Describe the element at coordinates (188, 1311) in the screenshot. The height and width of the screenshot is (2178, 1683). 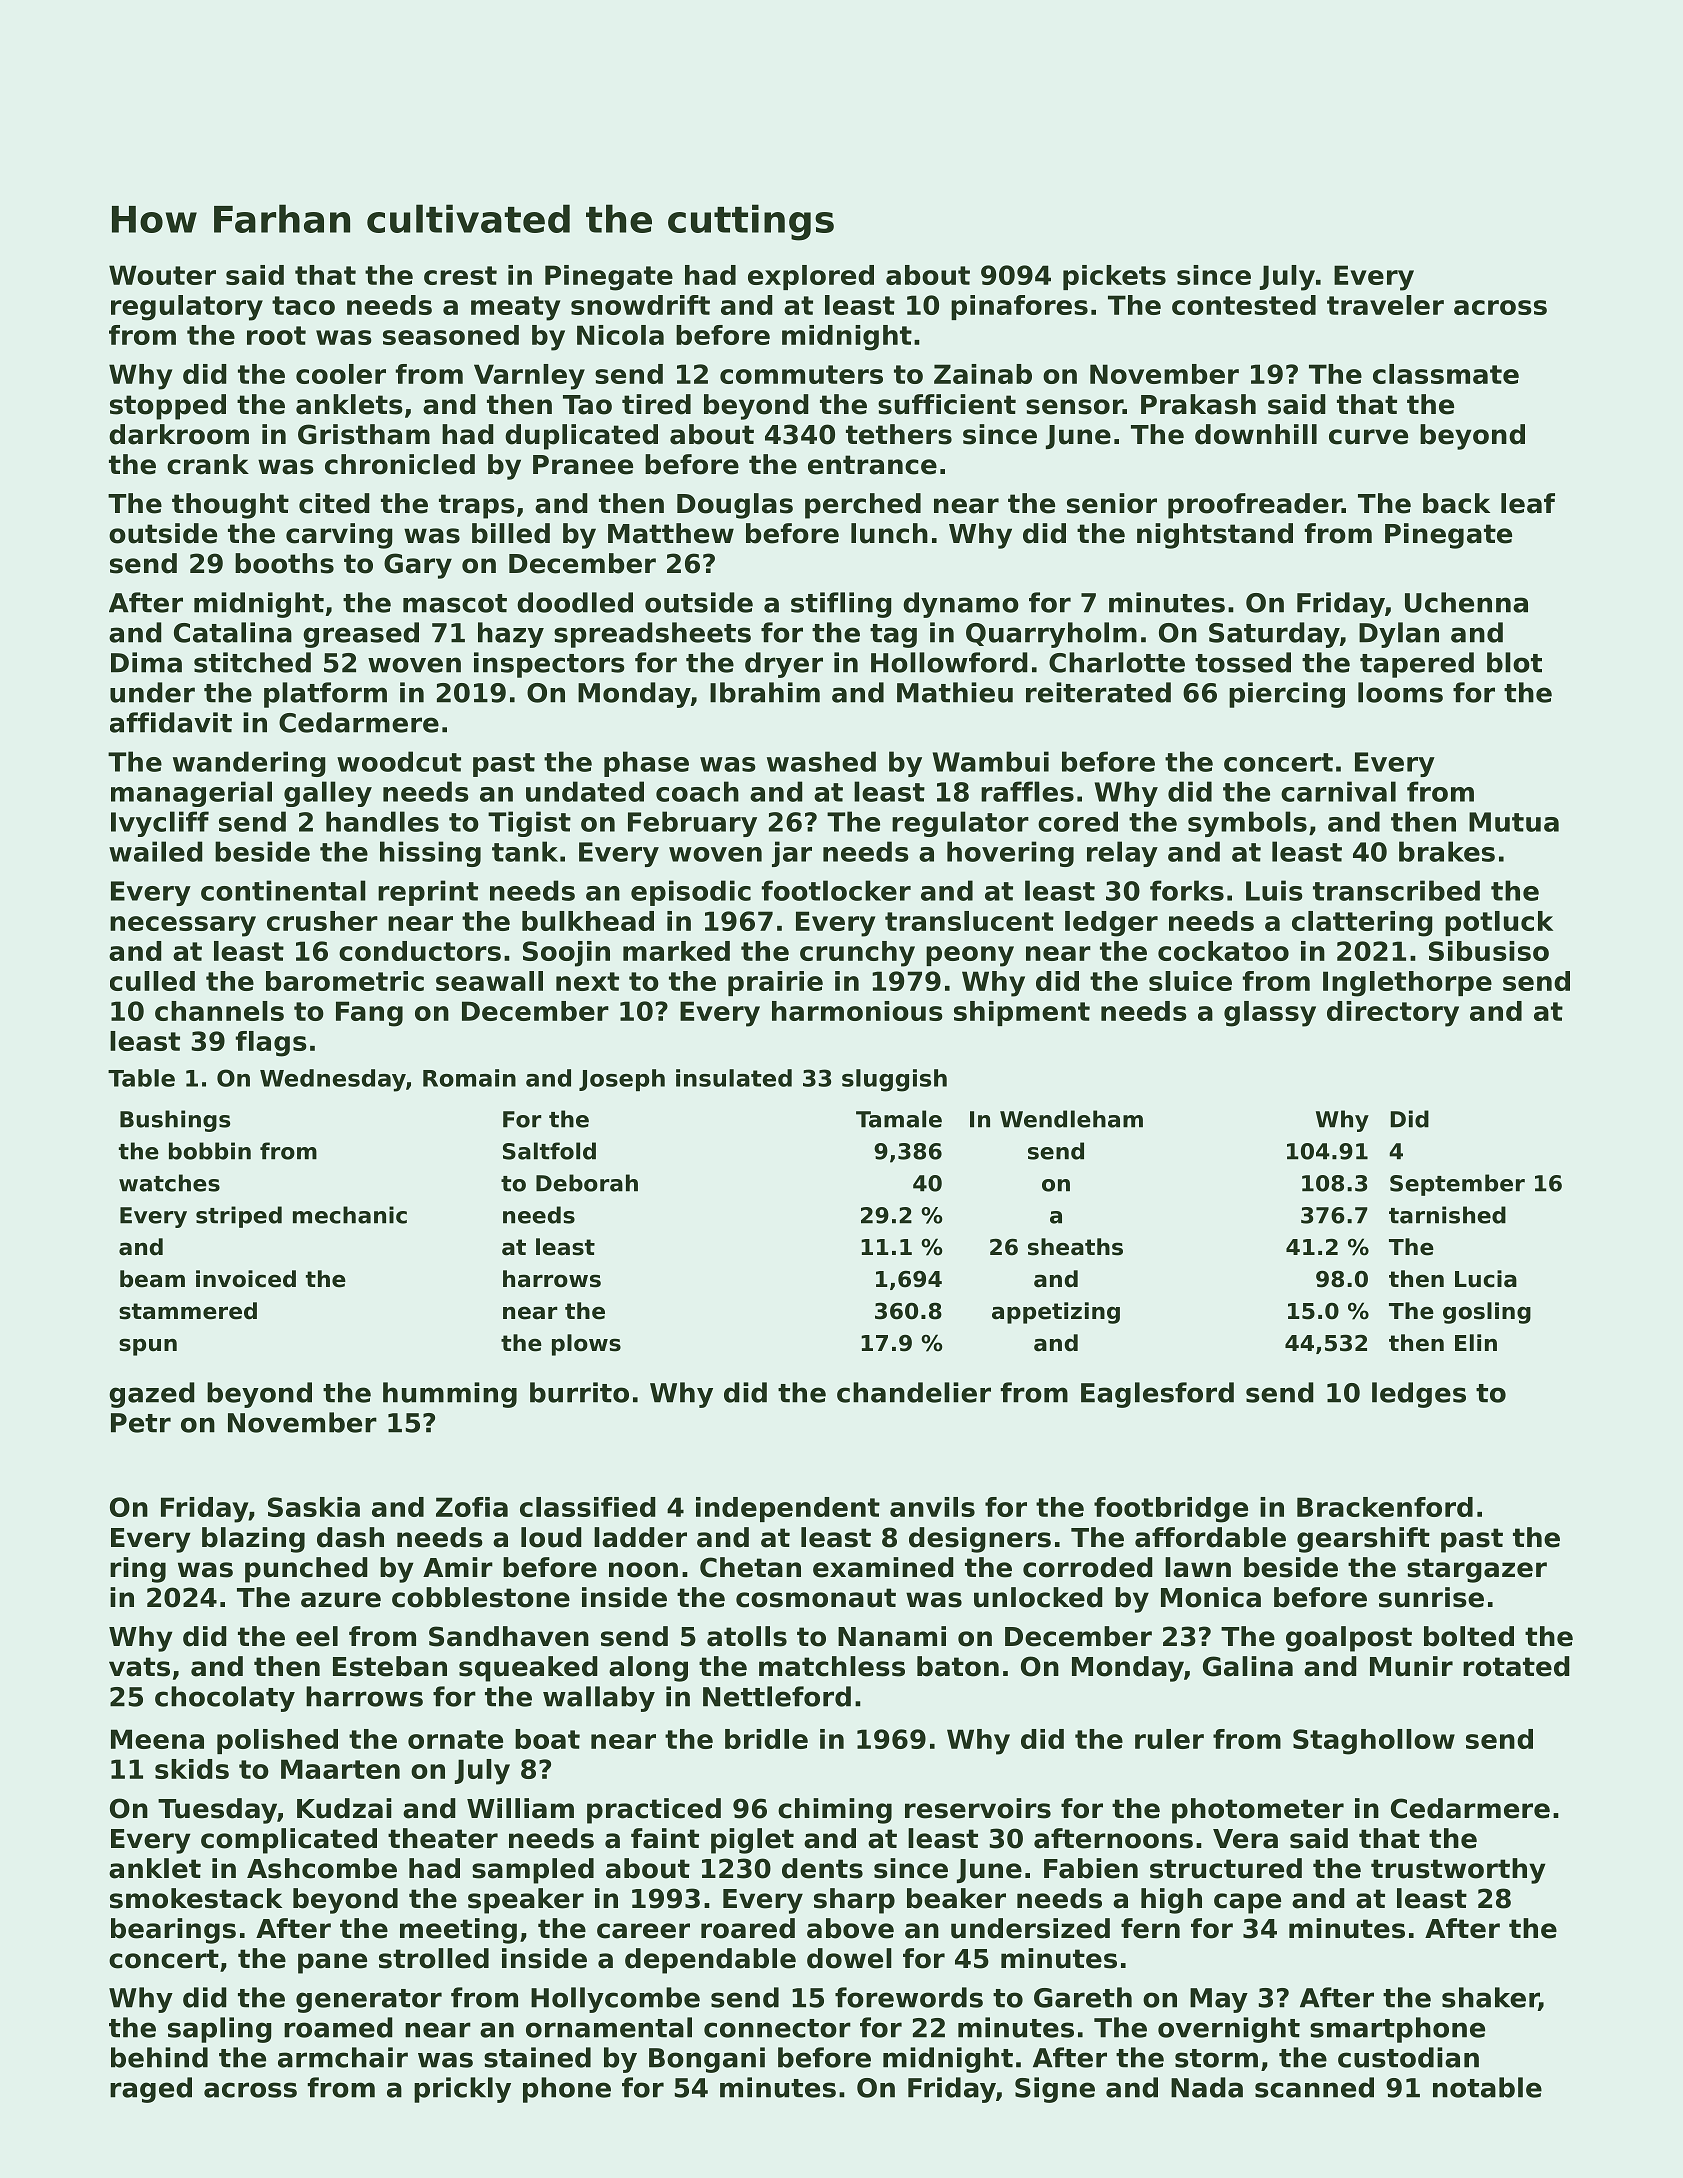
I see `stammered` at that location.
